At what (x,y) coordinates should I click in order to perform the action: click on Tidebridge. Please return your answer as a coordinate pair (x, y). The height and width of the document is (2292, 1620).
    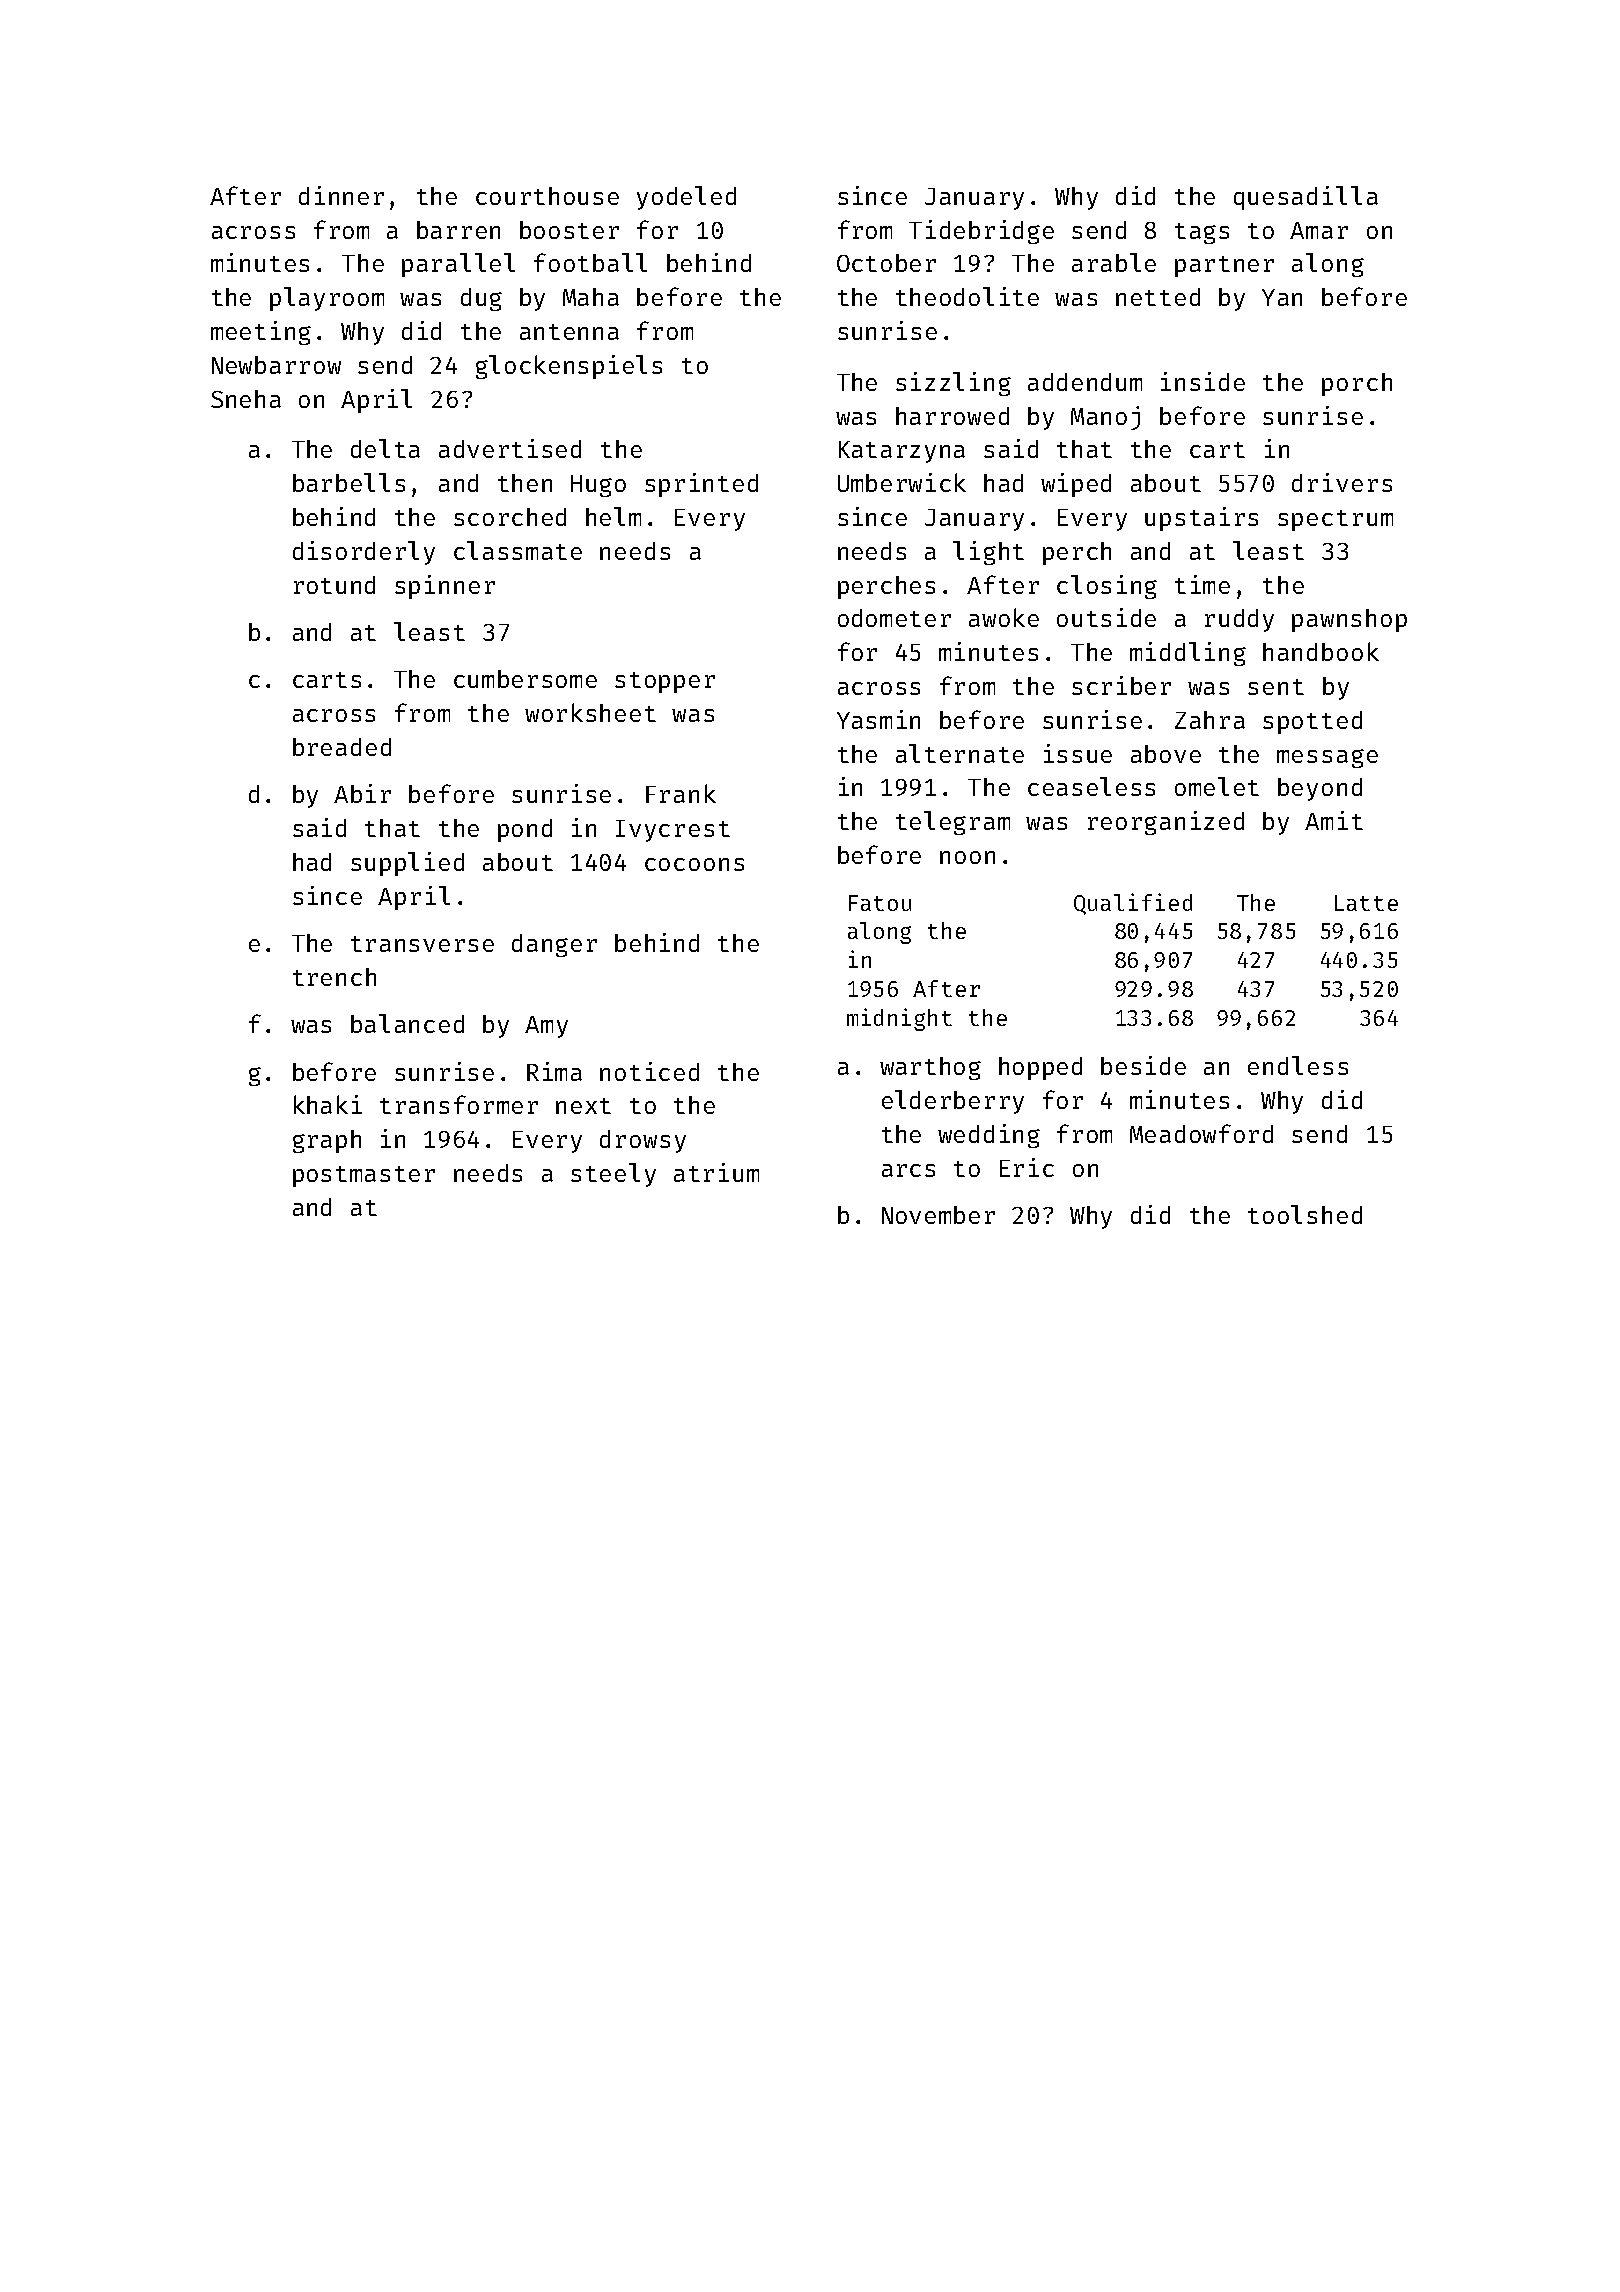
    Looking at the image, I should click on (981, 232).
